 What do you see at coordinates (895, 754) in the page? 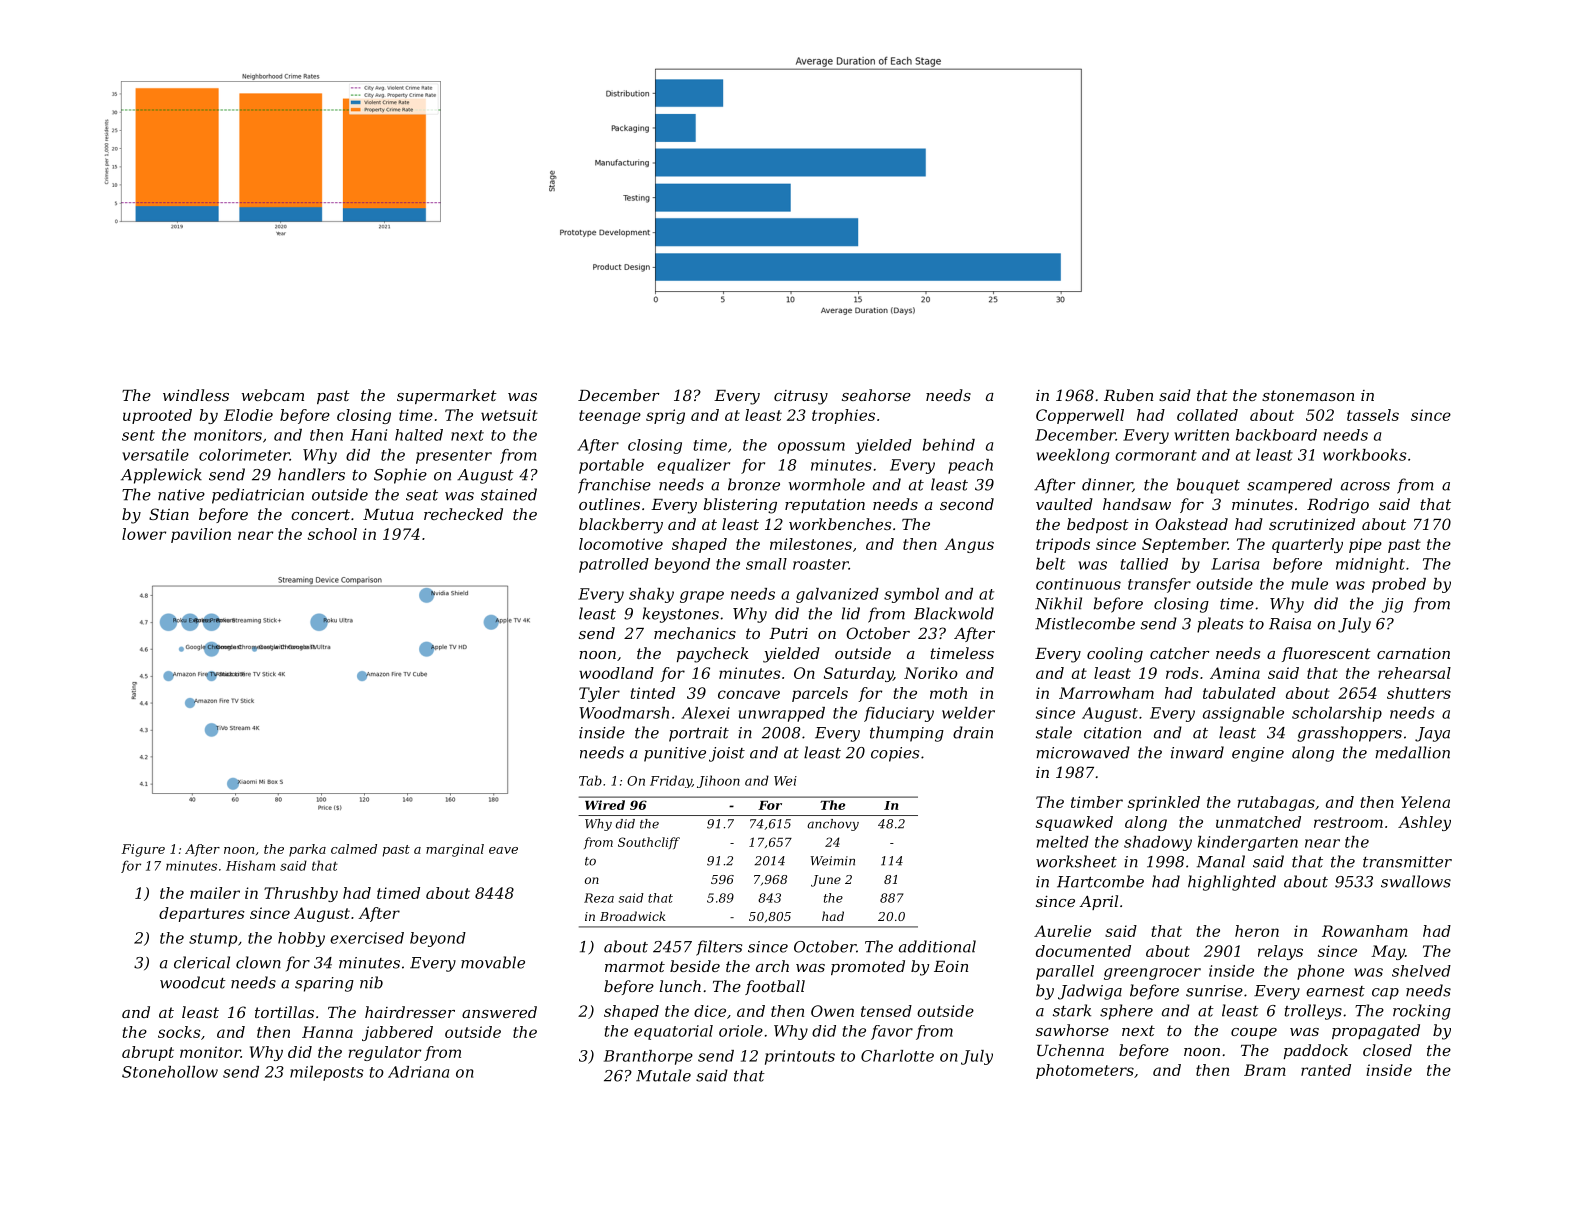
I see `copies` at bounding box center [895, 754].
